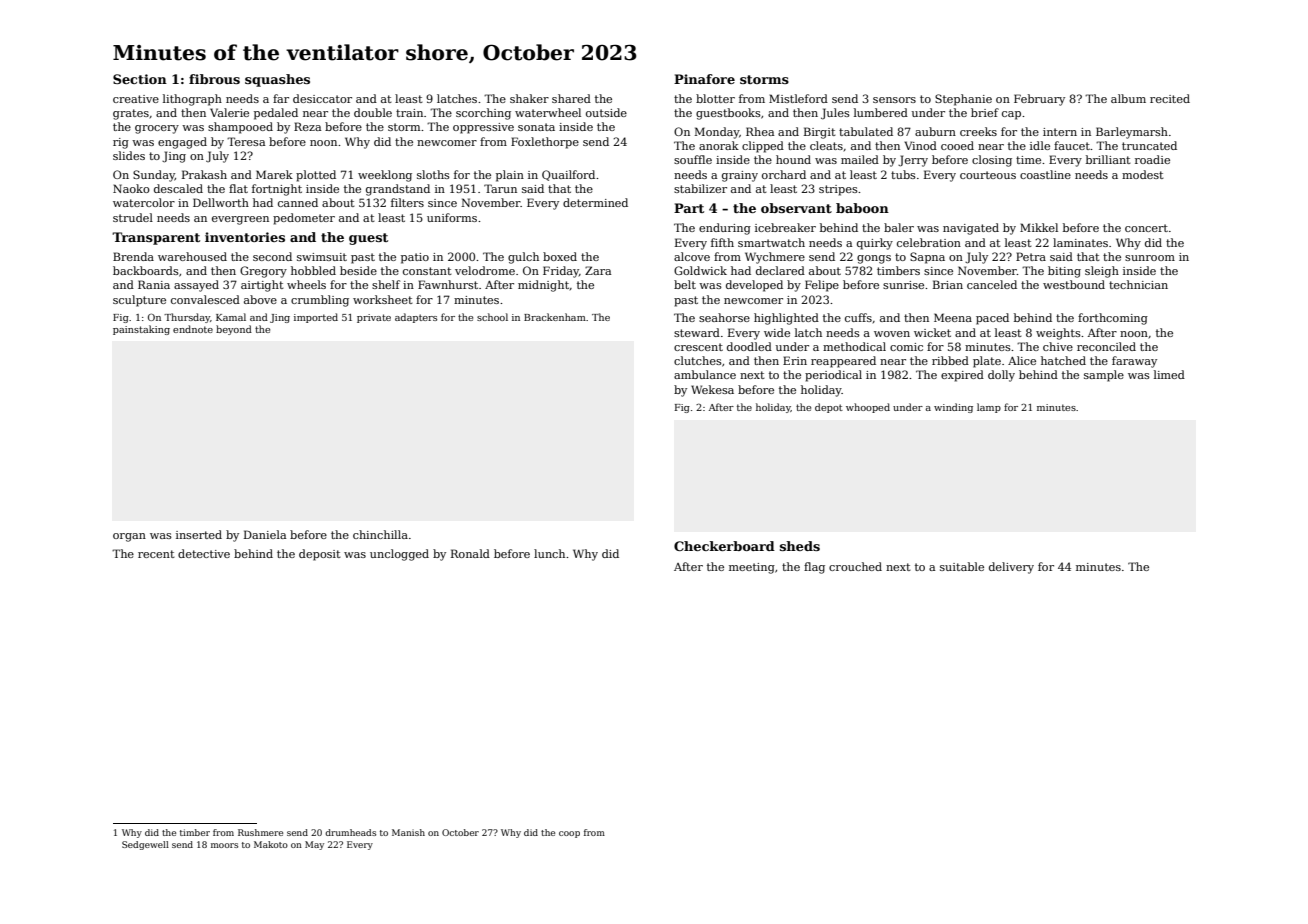  I want to click on album, so click(1128, 98).
